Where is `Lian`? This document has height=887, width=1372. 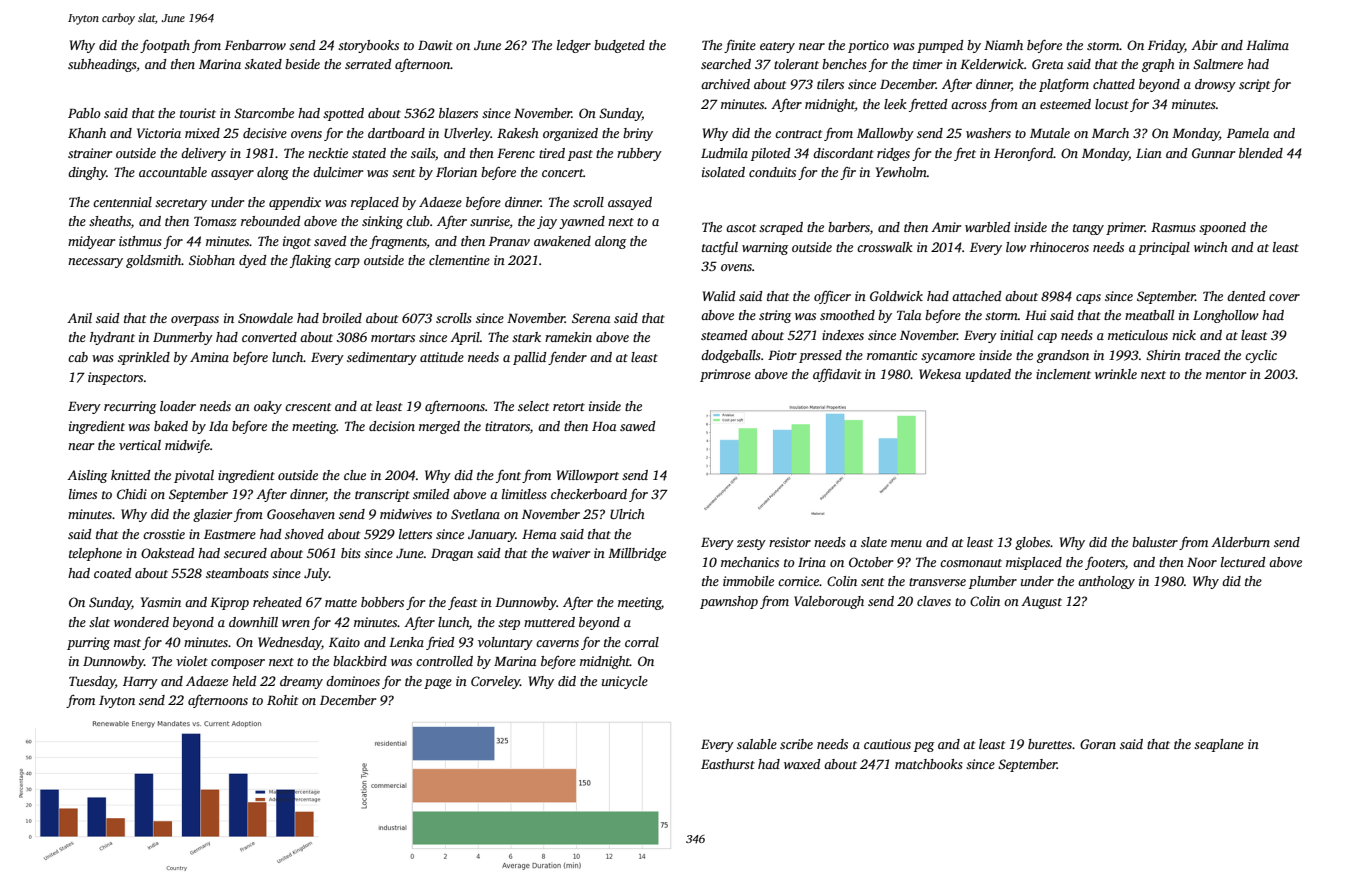
Lian is located at coordinates (1149, 153).
